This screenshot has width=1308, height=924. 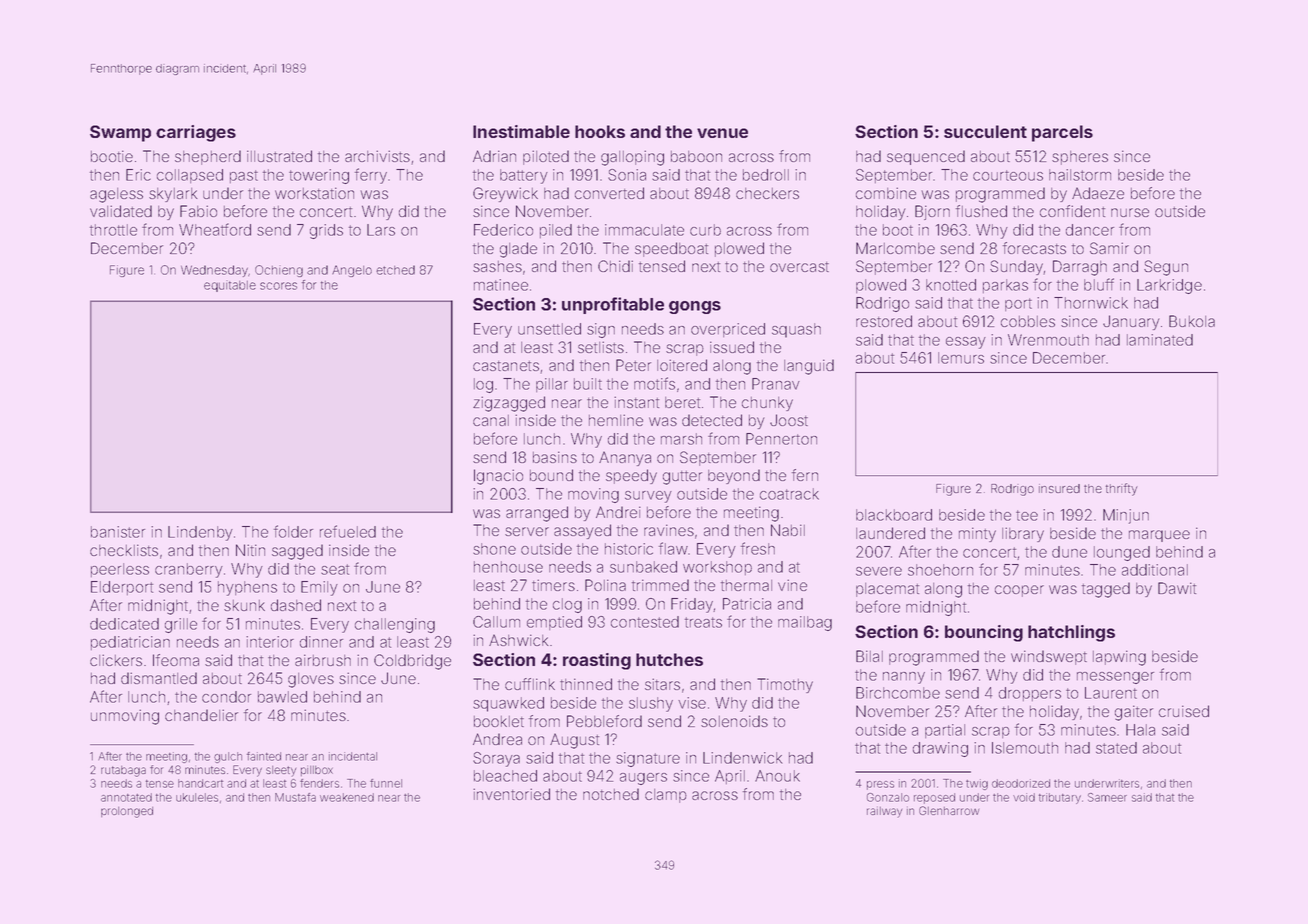 I want to click on succulent, so click(x=985, y=131).
